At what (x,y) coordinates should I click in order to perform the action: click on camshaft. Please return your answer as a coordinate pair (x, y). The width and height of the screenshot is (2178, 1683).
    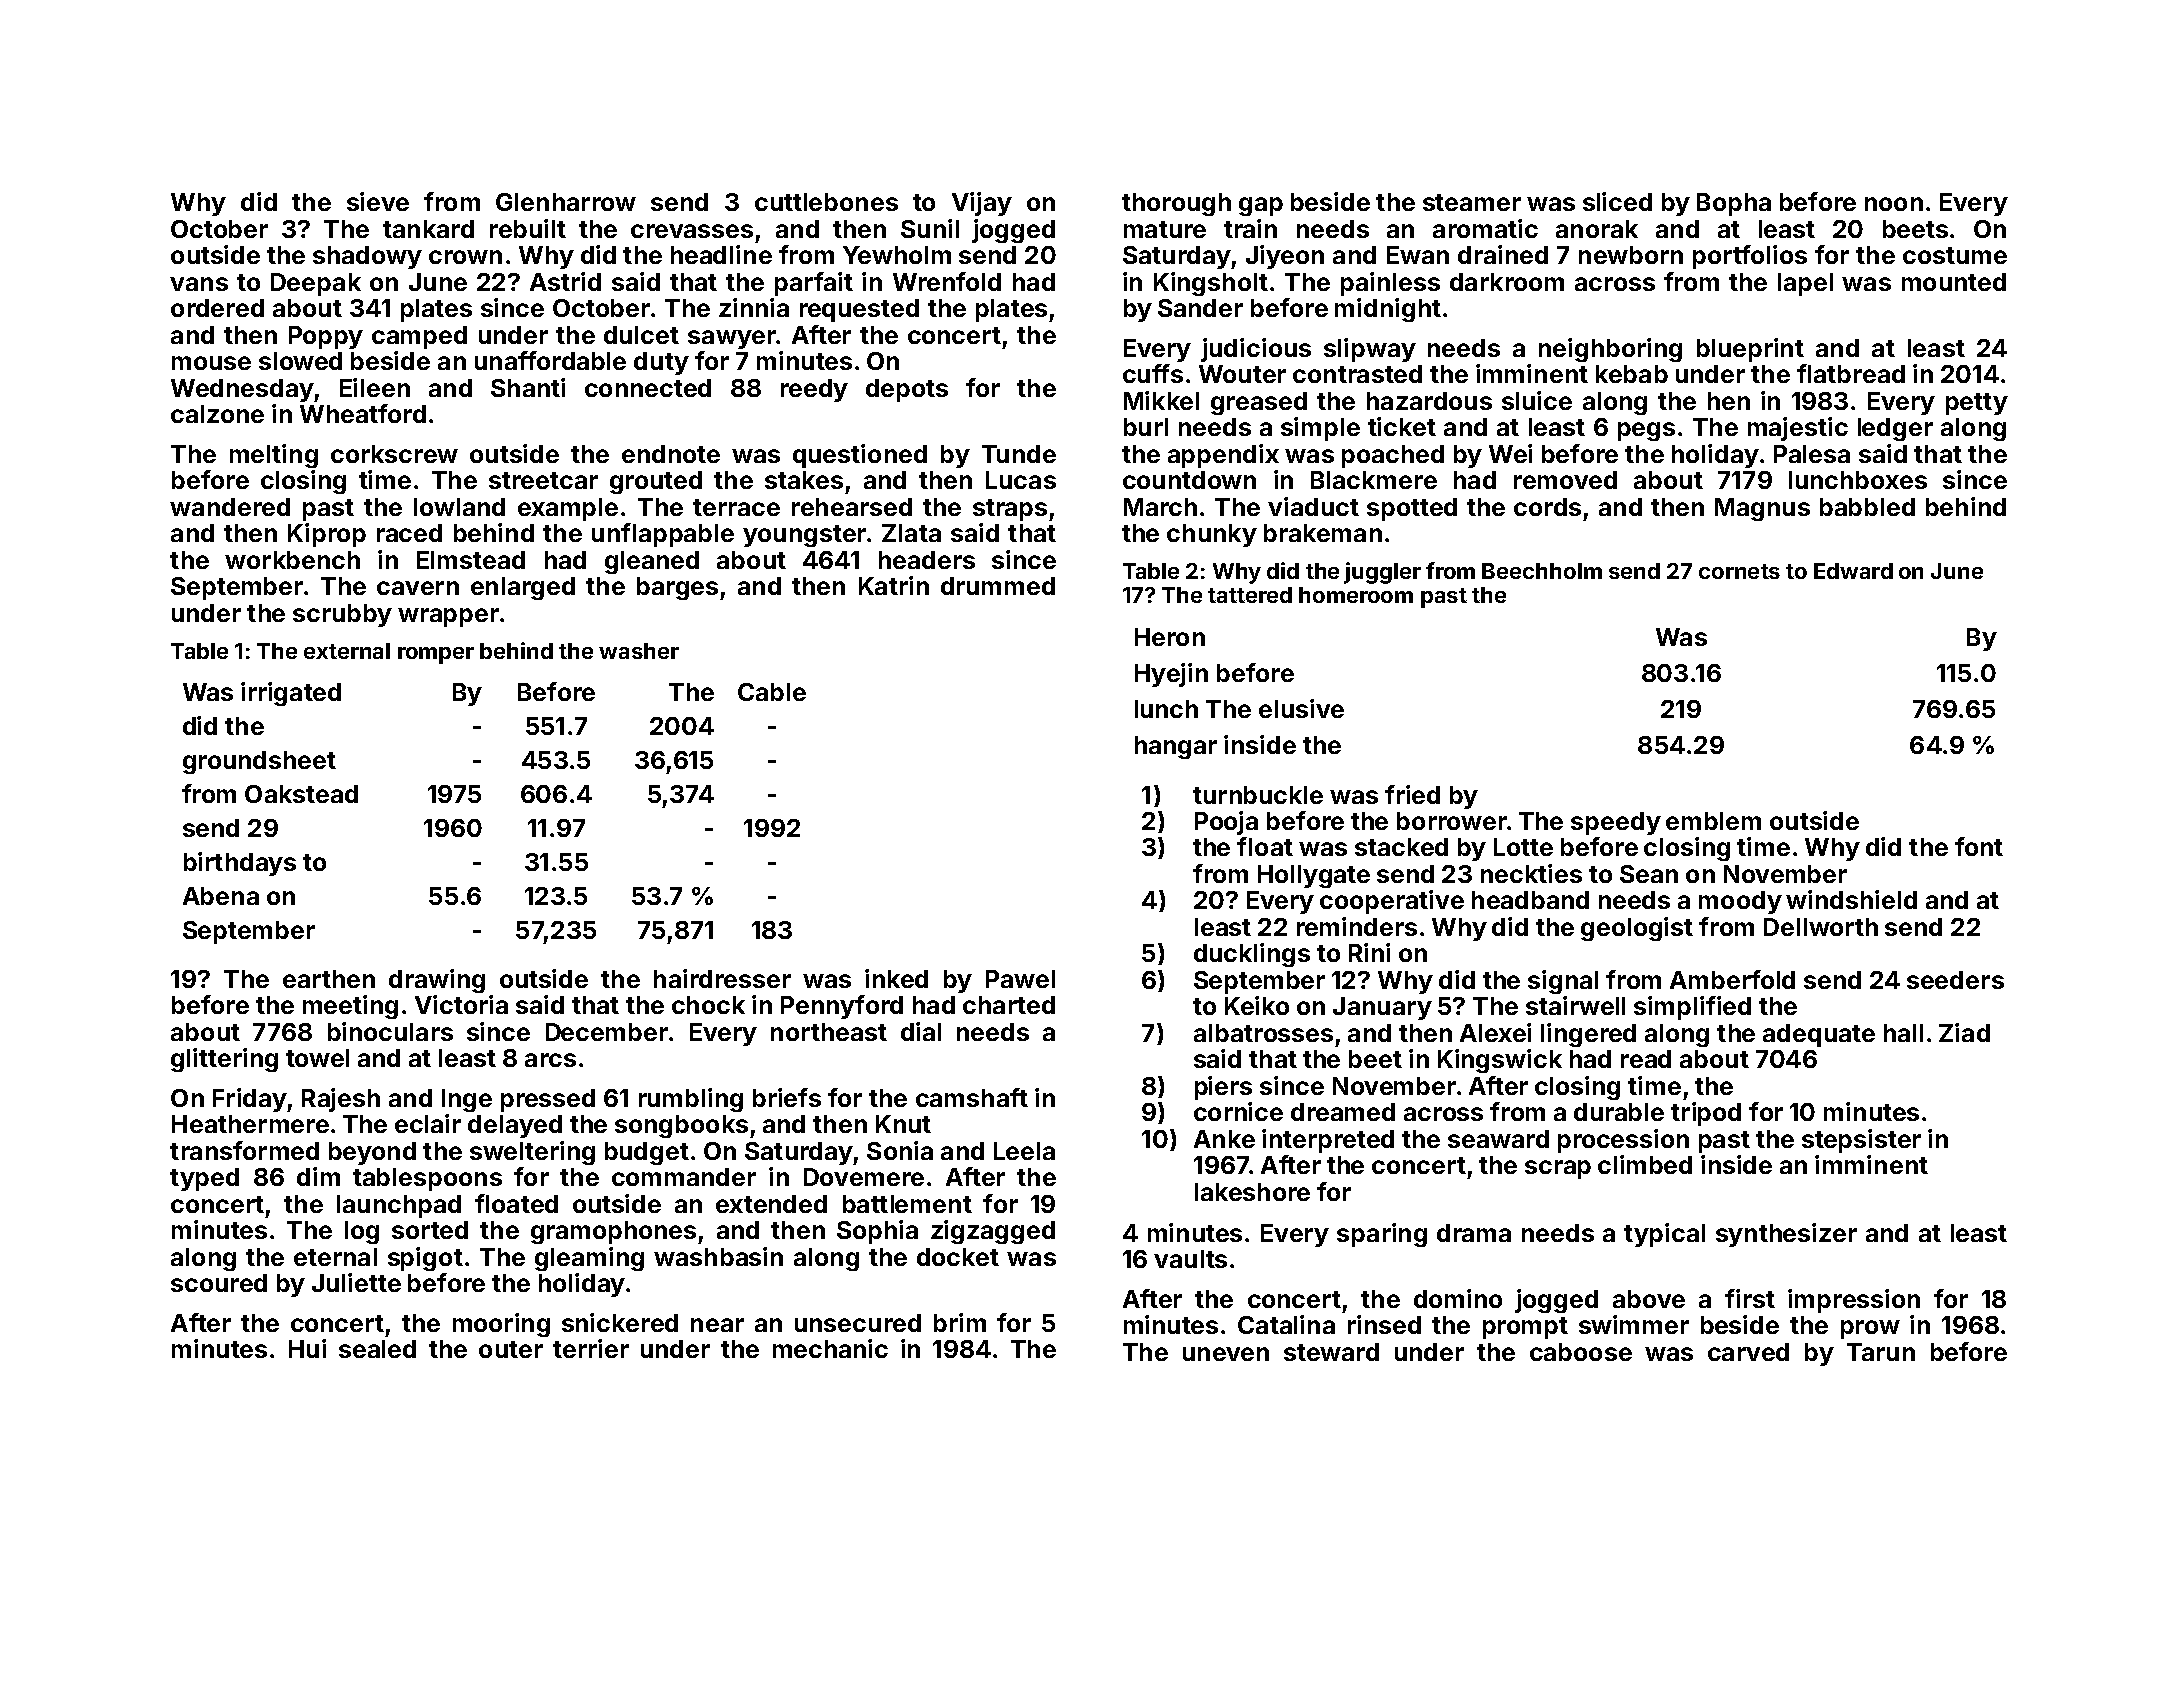
    Looking at the image, I should click on (972, 1097).
